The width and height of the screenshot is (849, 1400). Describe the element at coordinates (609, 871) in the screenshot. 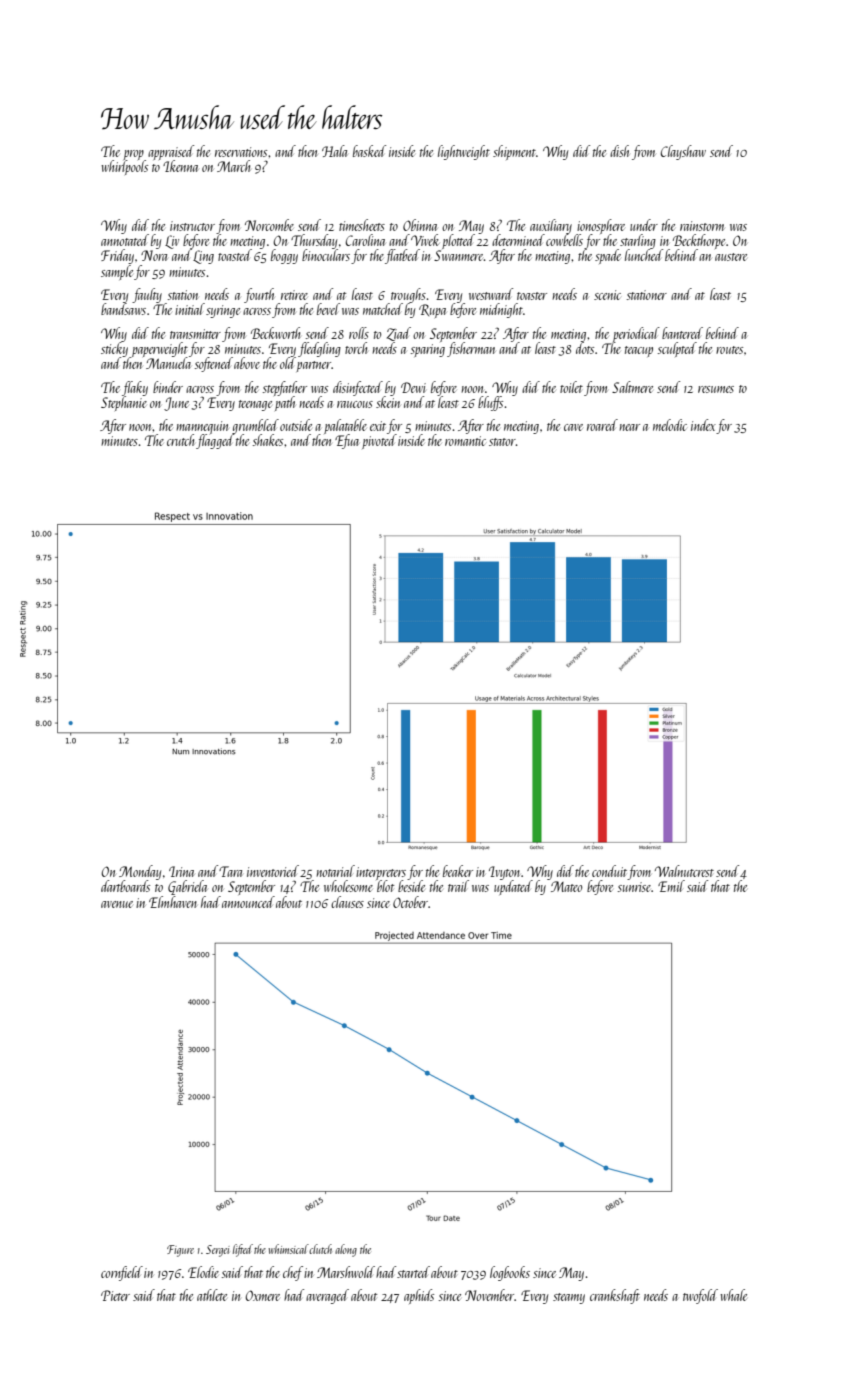

I see `conduit` at that location.
